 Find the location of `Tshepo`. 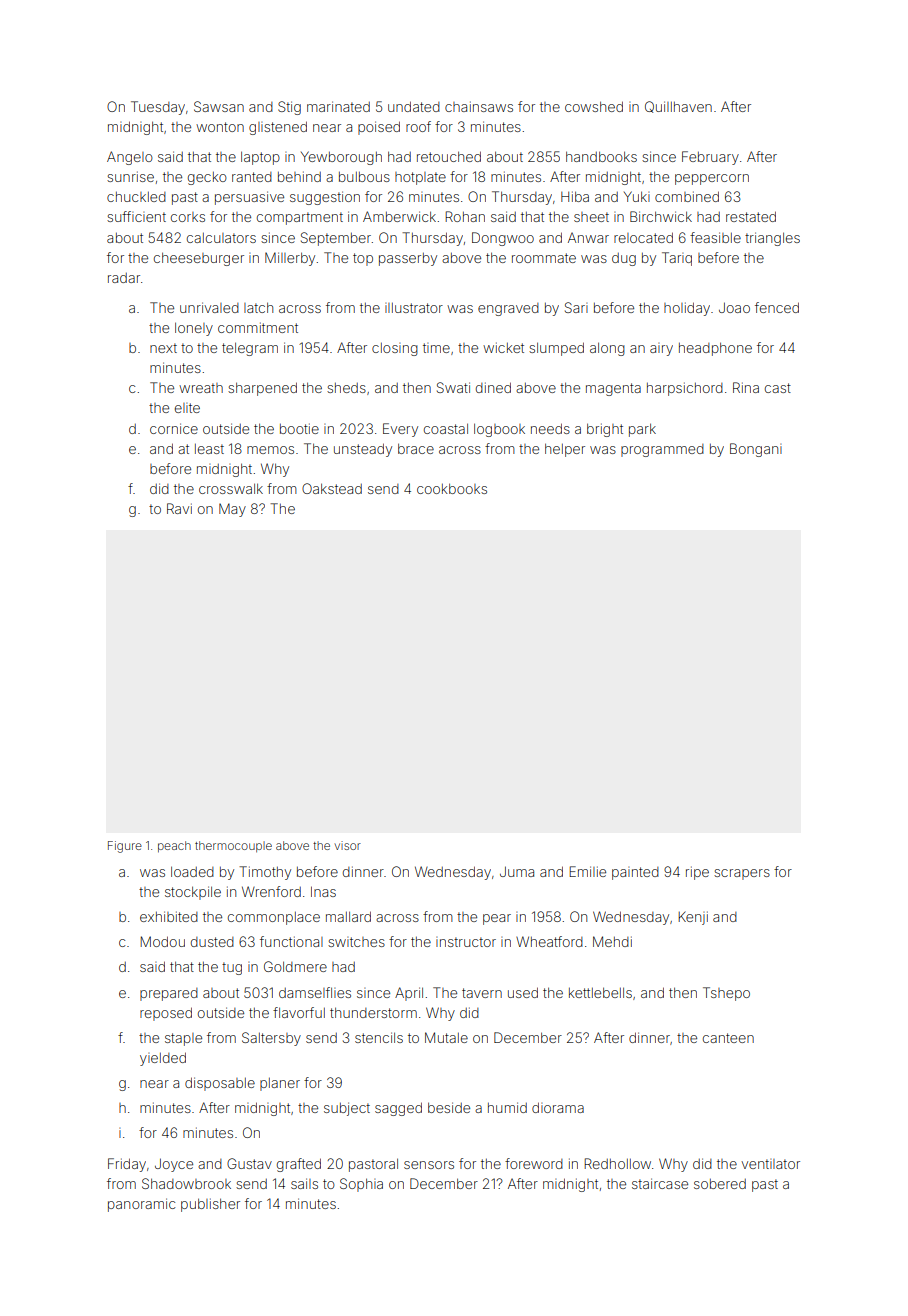

Tshepo is located at coordinates (726, 994).
